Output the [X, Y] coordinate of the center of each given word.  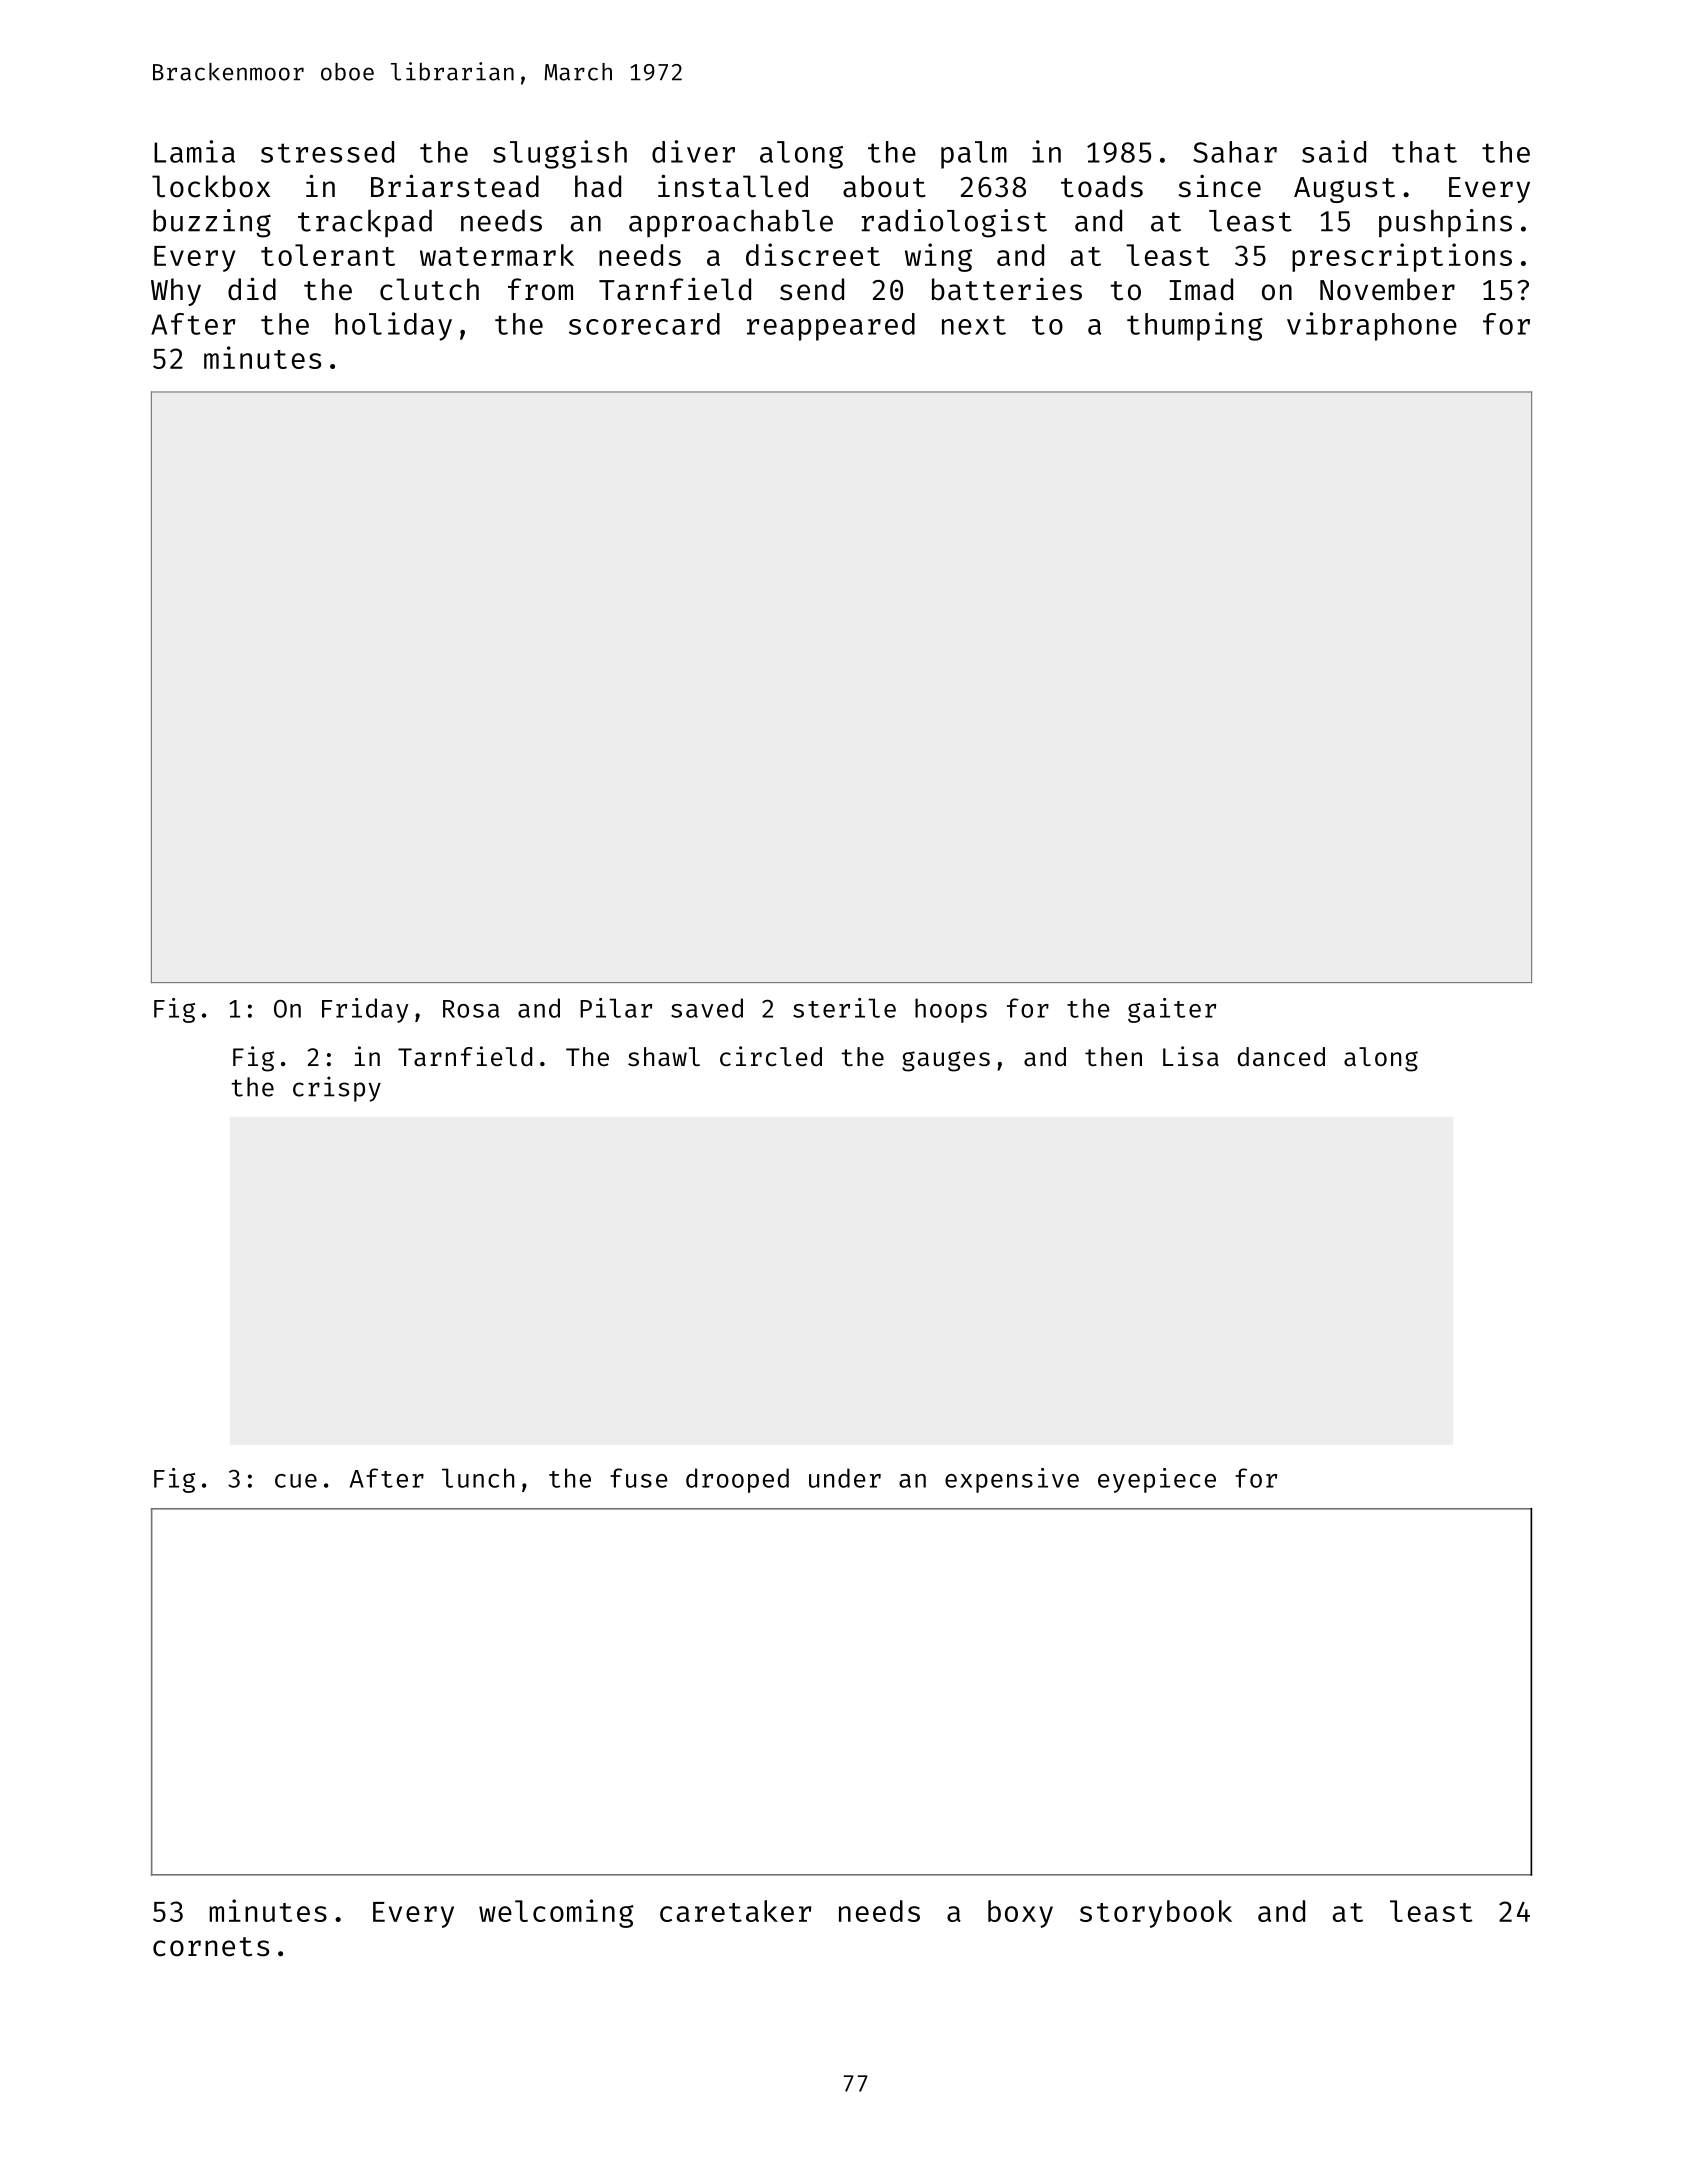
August [1344, 190]
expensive [1012, 1480]
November [1387, 289]
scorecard [644, 324]
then [1113, 1057]
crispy [337, 1089]
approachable [731, 223]
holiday [393, 326]
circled [771, 1056]
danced [1281, 1057]
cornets [211, 1947]
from [540, 289]
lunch [478, 1478]
